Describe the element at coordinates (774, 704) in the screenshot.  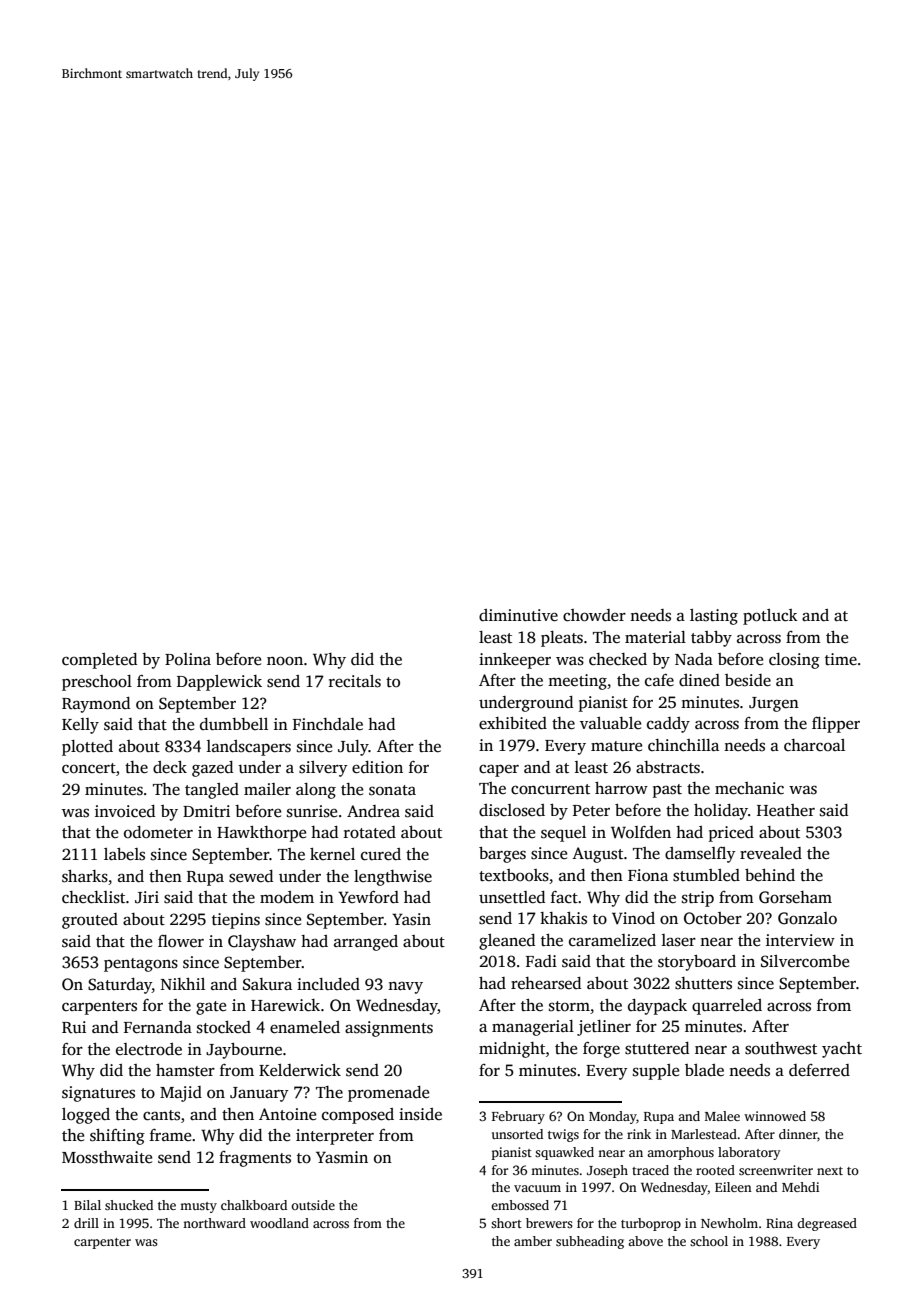
I see `Jurgen` at that location.
